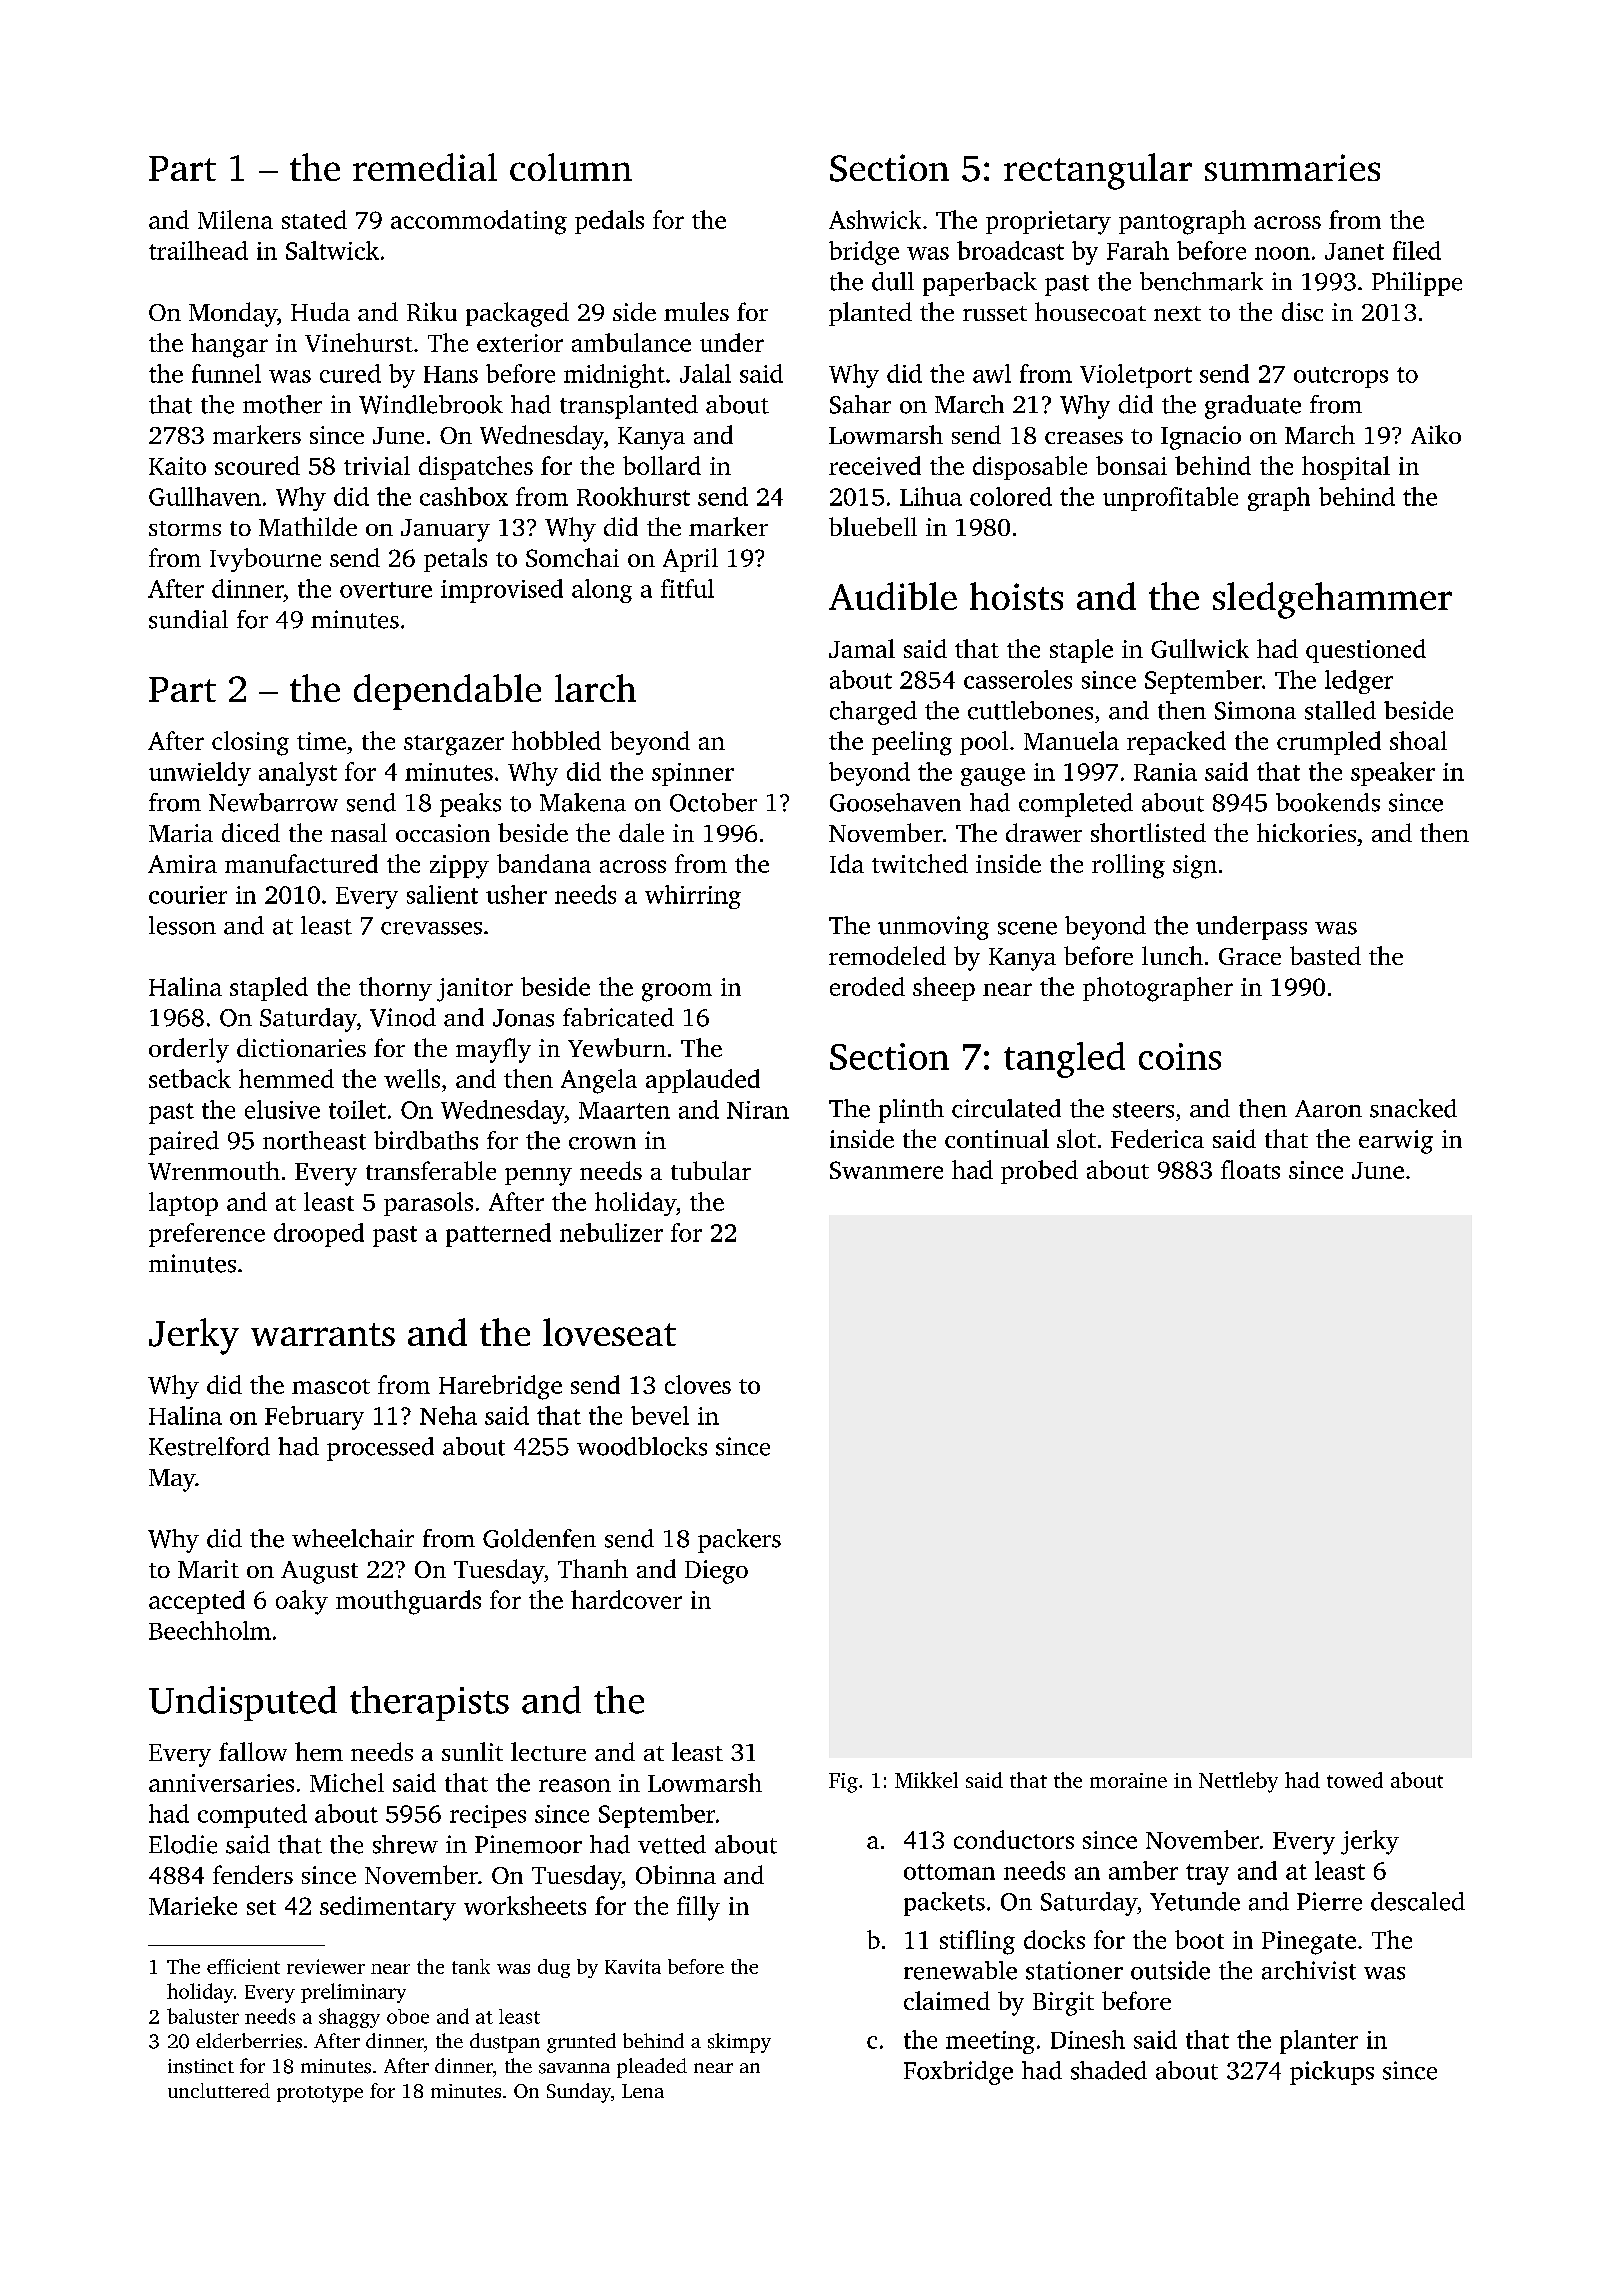 The width and height of the document is (1620, 2292). Describe the element at coordinates (1250, 1169) in the document. I see `floats` at that location.
